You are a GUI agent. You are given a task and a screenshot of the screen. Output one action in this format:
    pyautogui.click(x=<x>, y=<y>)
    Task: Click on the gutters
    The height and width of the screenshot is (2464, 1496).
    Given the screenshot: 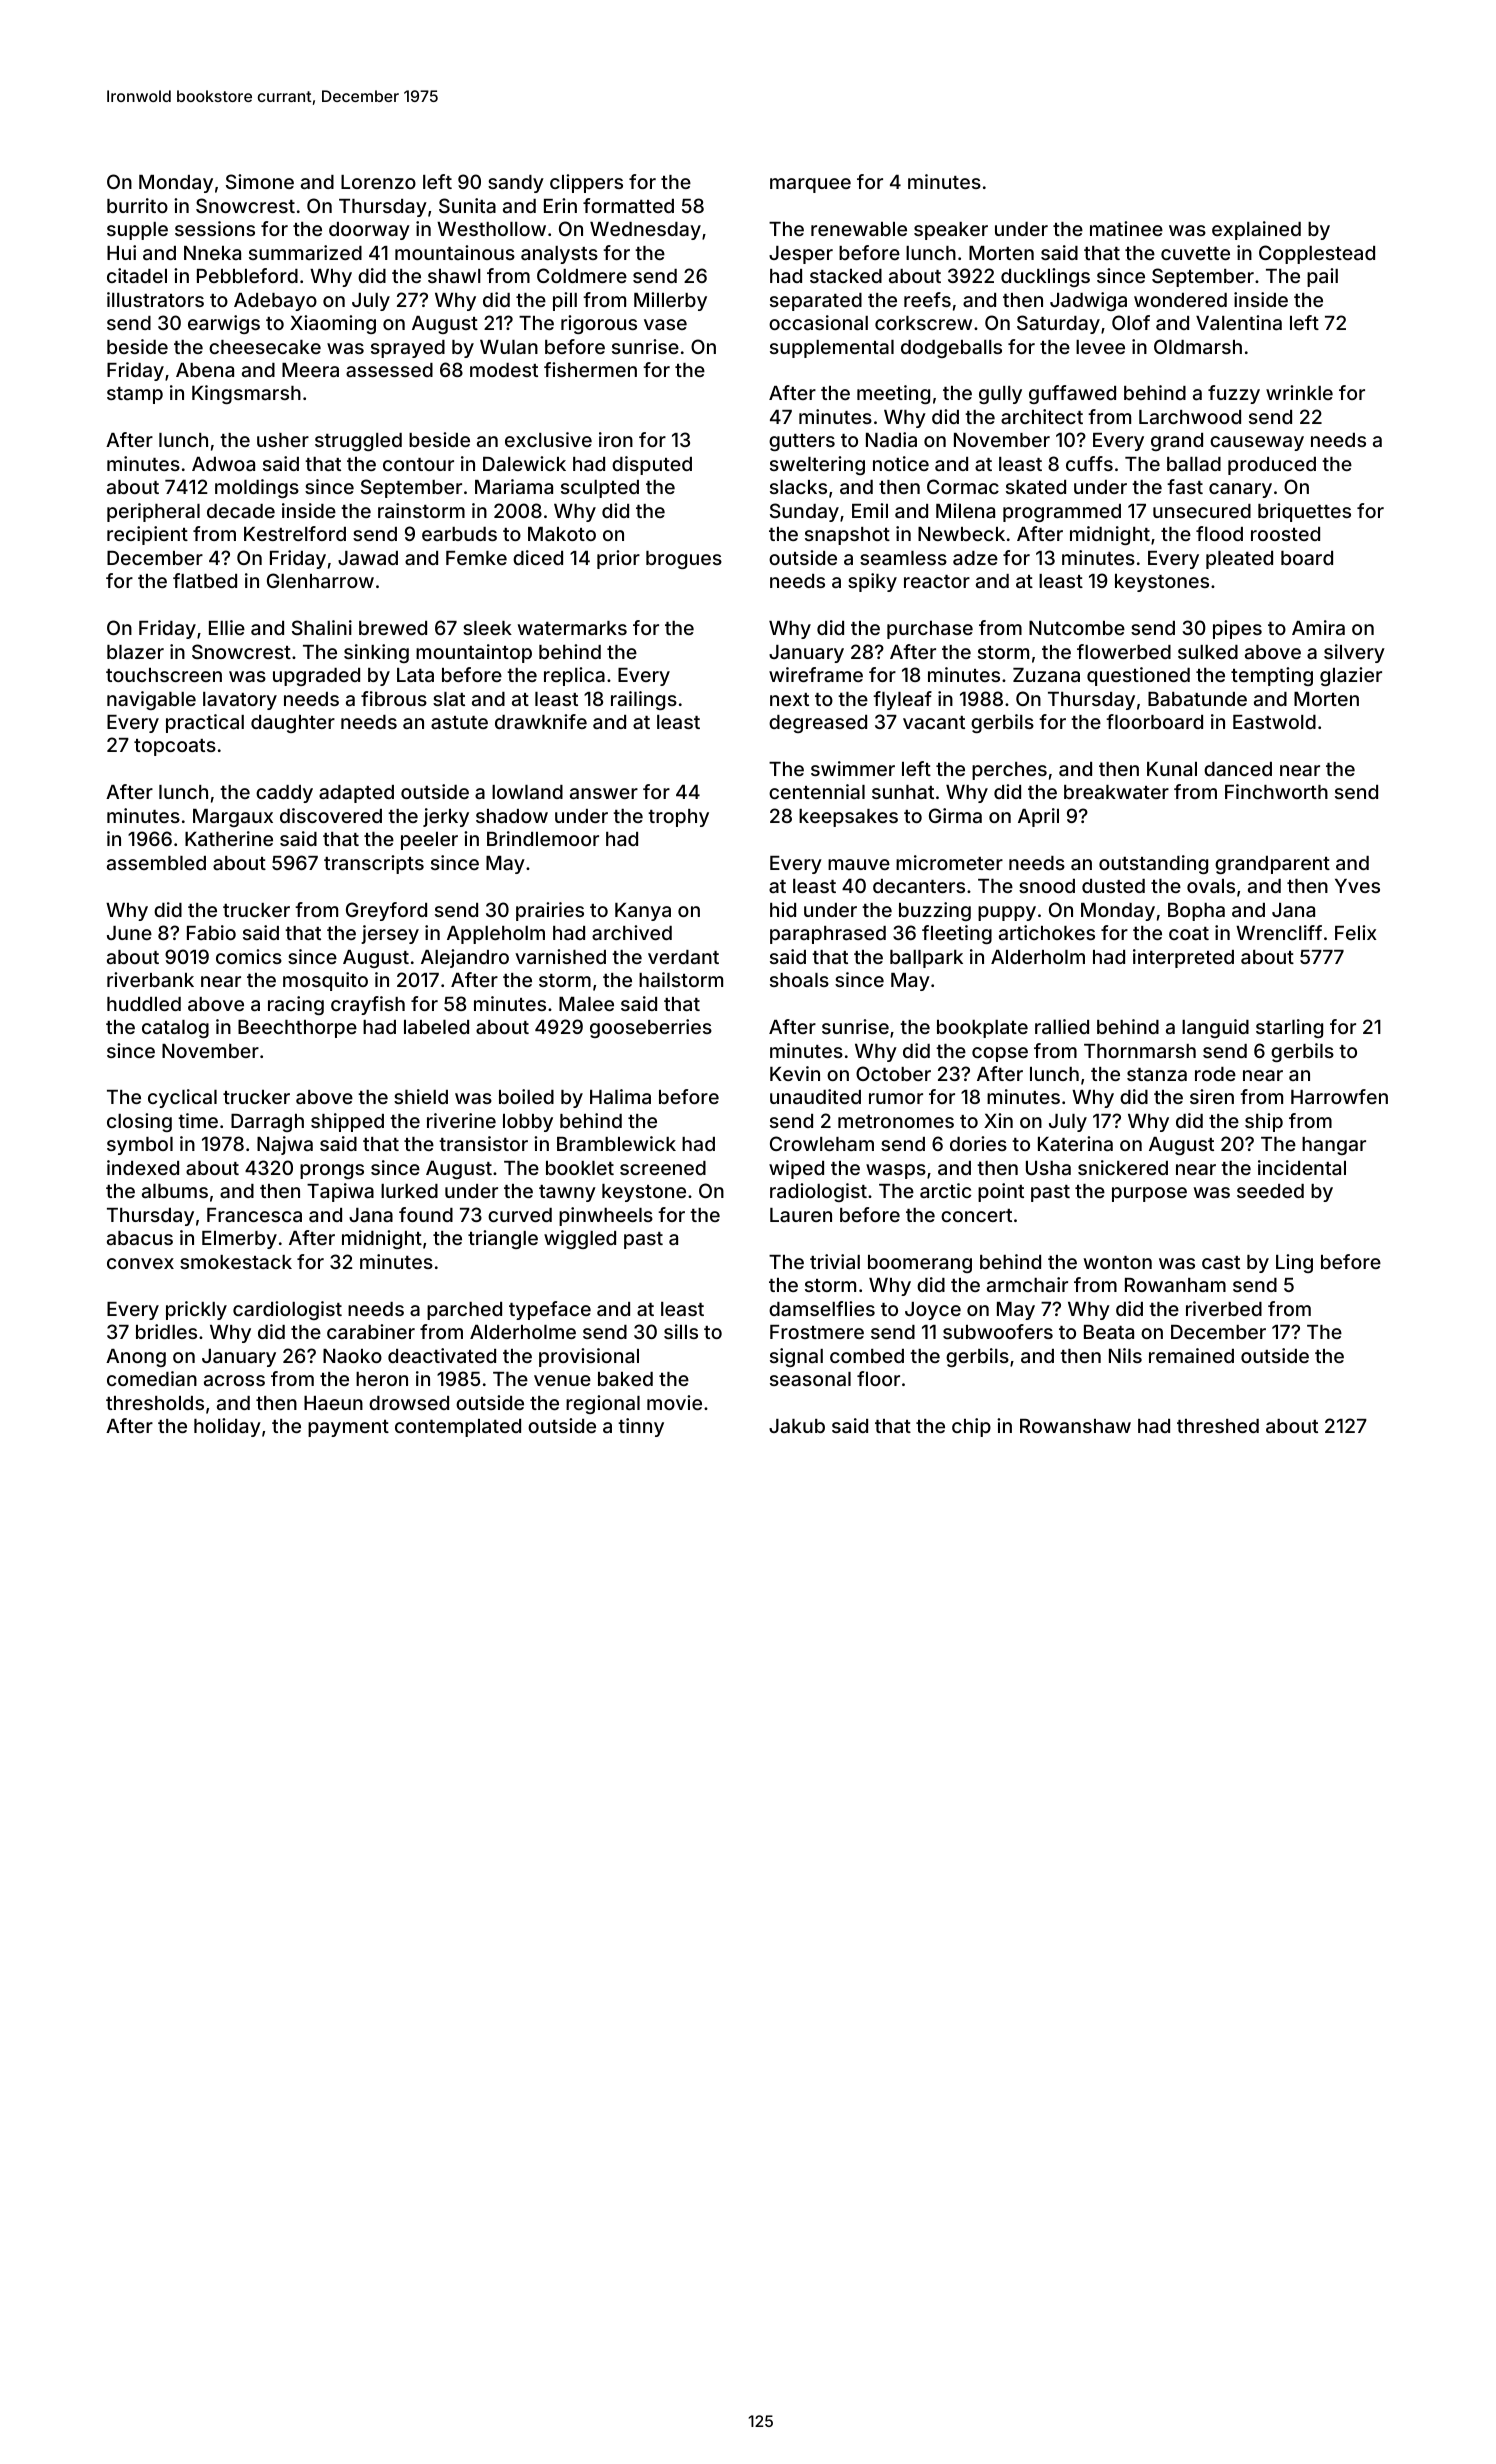 What is the action you would take?
    pyautogui.click(x=802, y=442)
